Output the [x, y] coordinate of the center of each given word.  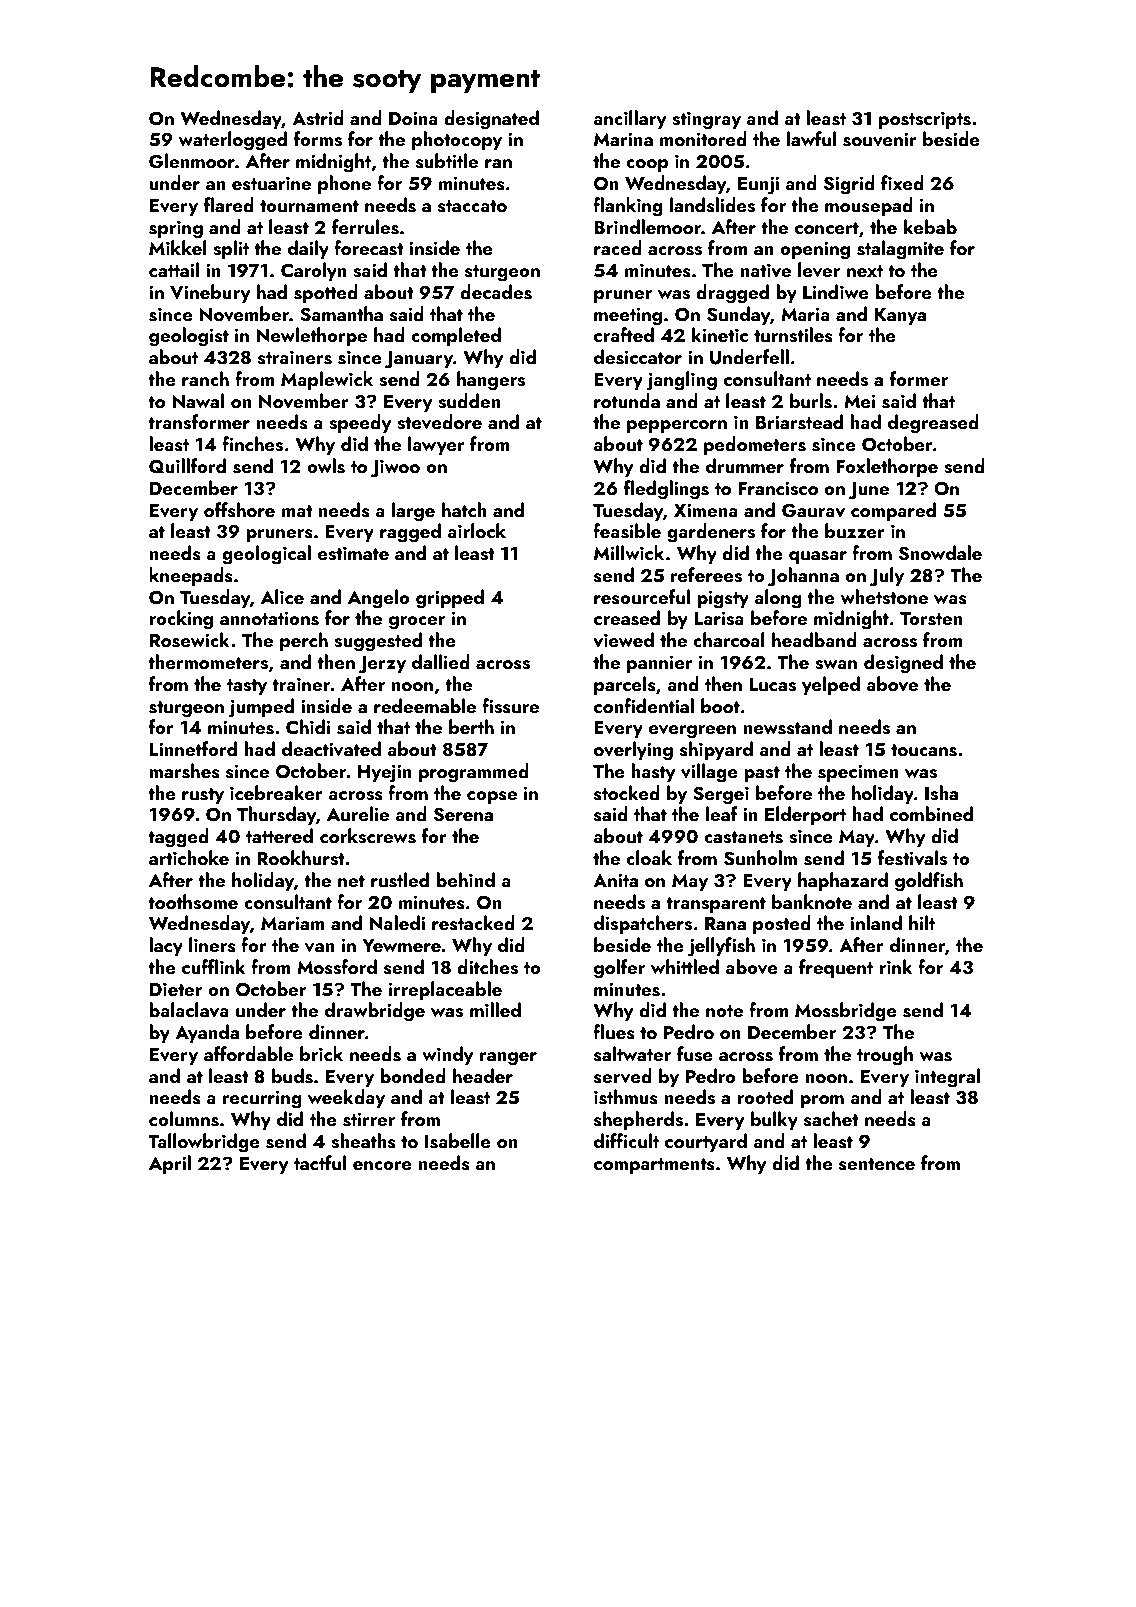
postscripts [925, 120]
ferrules [365, 227]
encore [382, 1165]
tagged [178, 838]
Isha [941, 793]
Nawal [198, 400]
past [762, 774]
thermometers [208, 662]
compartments [654, 1166]
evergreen [692, 732]
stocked [627, 793]
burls [811, 401]
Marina [623, 139]
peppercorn [677, 426]
